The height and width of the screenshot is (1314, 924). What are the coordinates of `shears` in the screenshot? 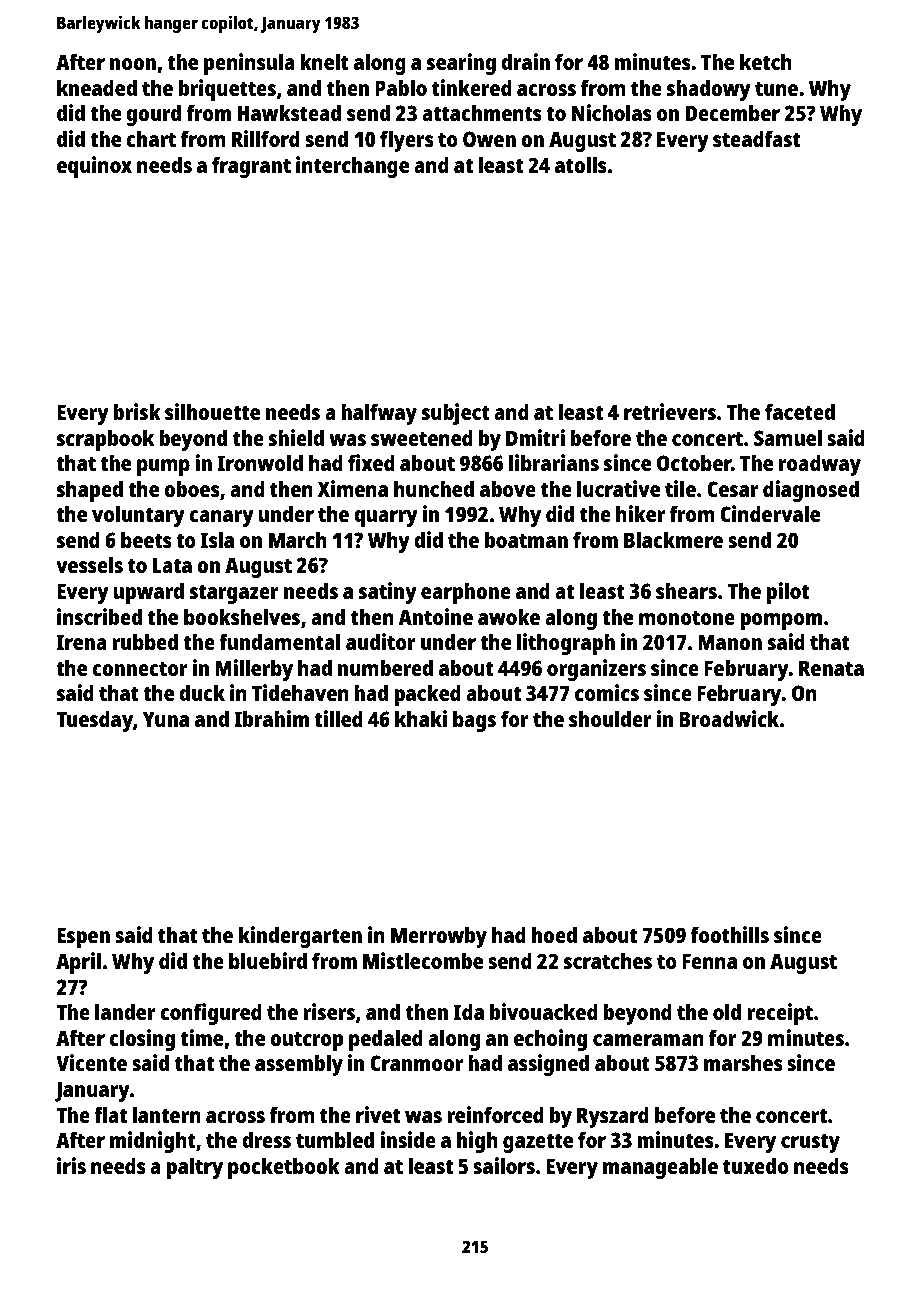 It's located at (686, 591).
